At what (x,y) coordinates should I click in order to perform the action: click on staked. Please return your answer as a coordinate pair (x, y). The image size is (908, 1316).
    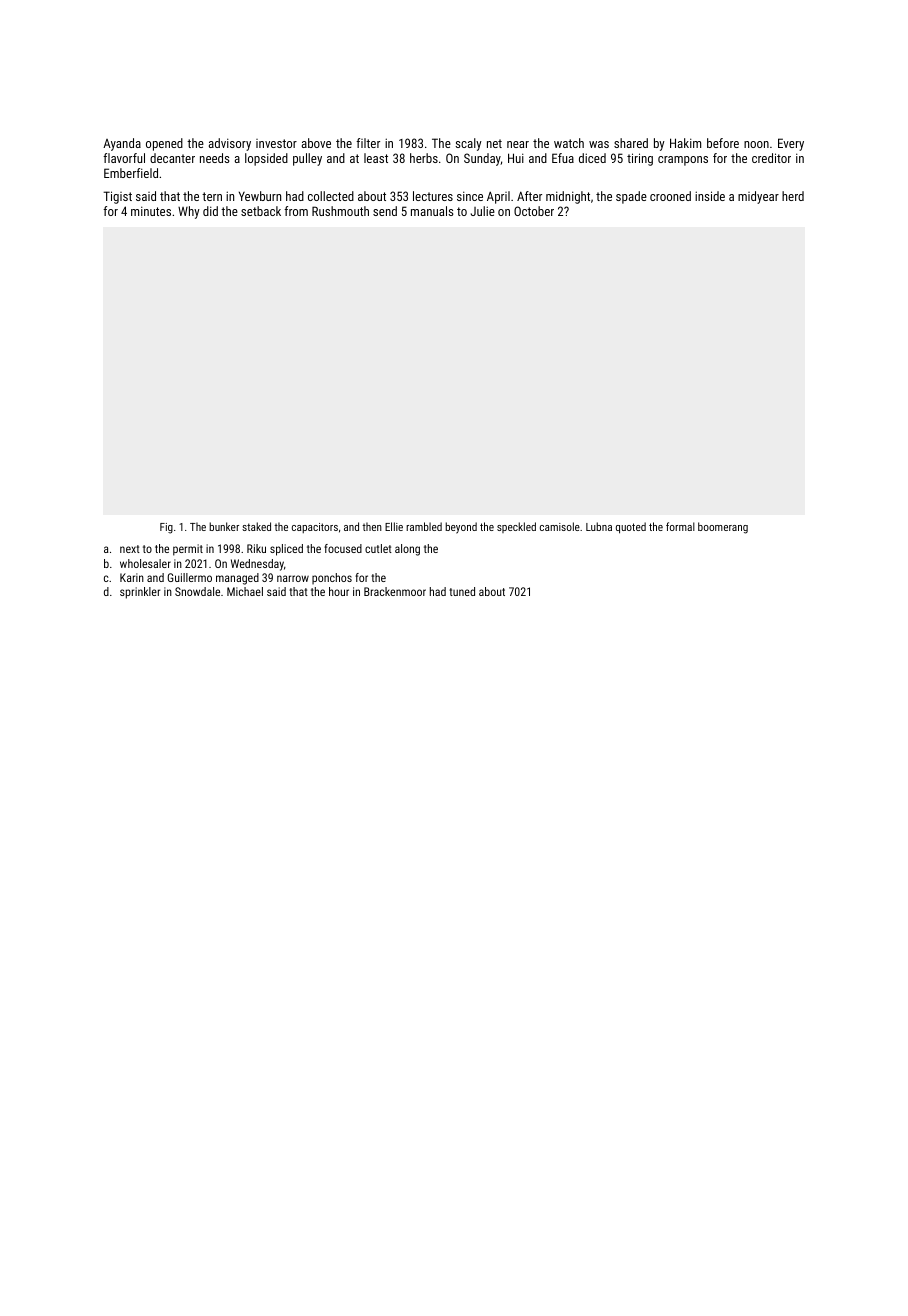
    Looking at the image, I should click on (256, 526).
